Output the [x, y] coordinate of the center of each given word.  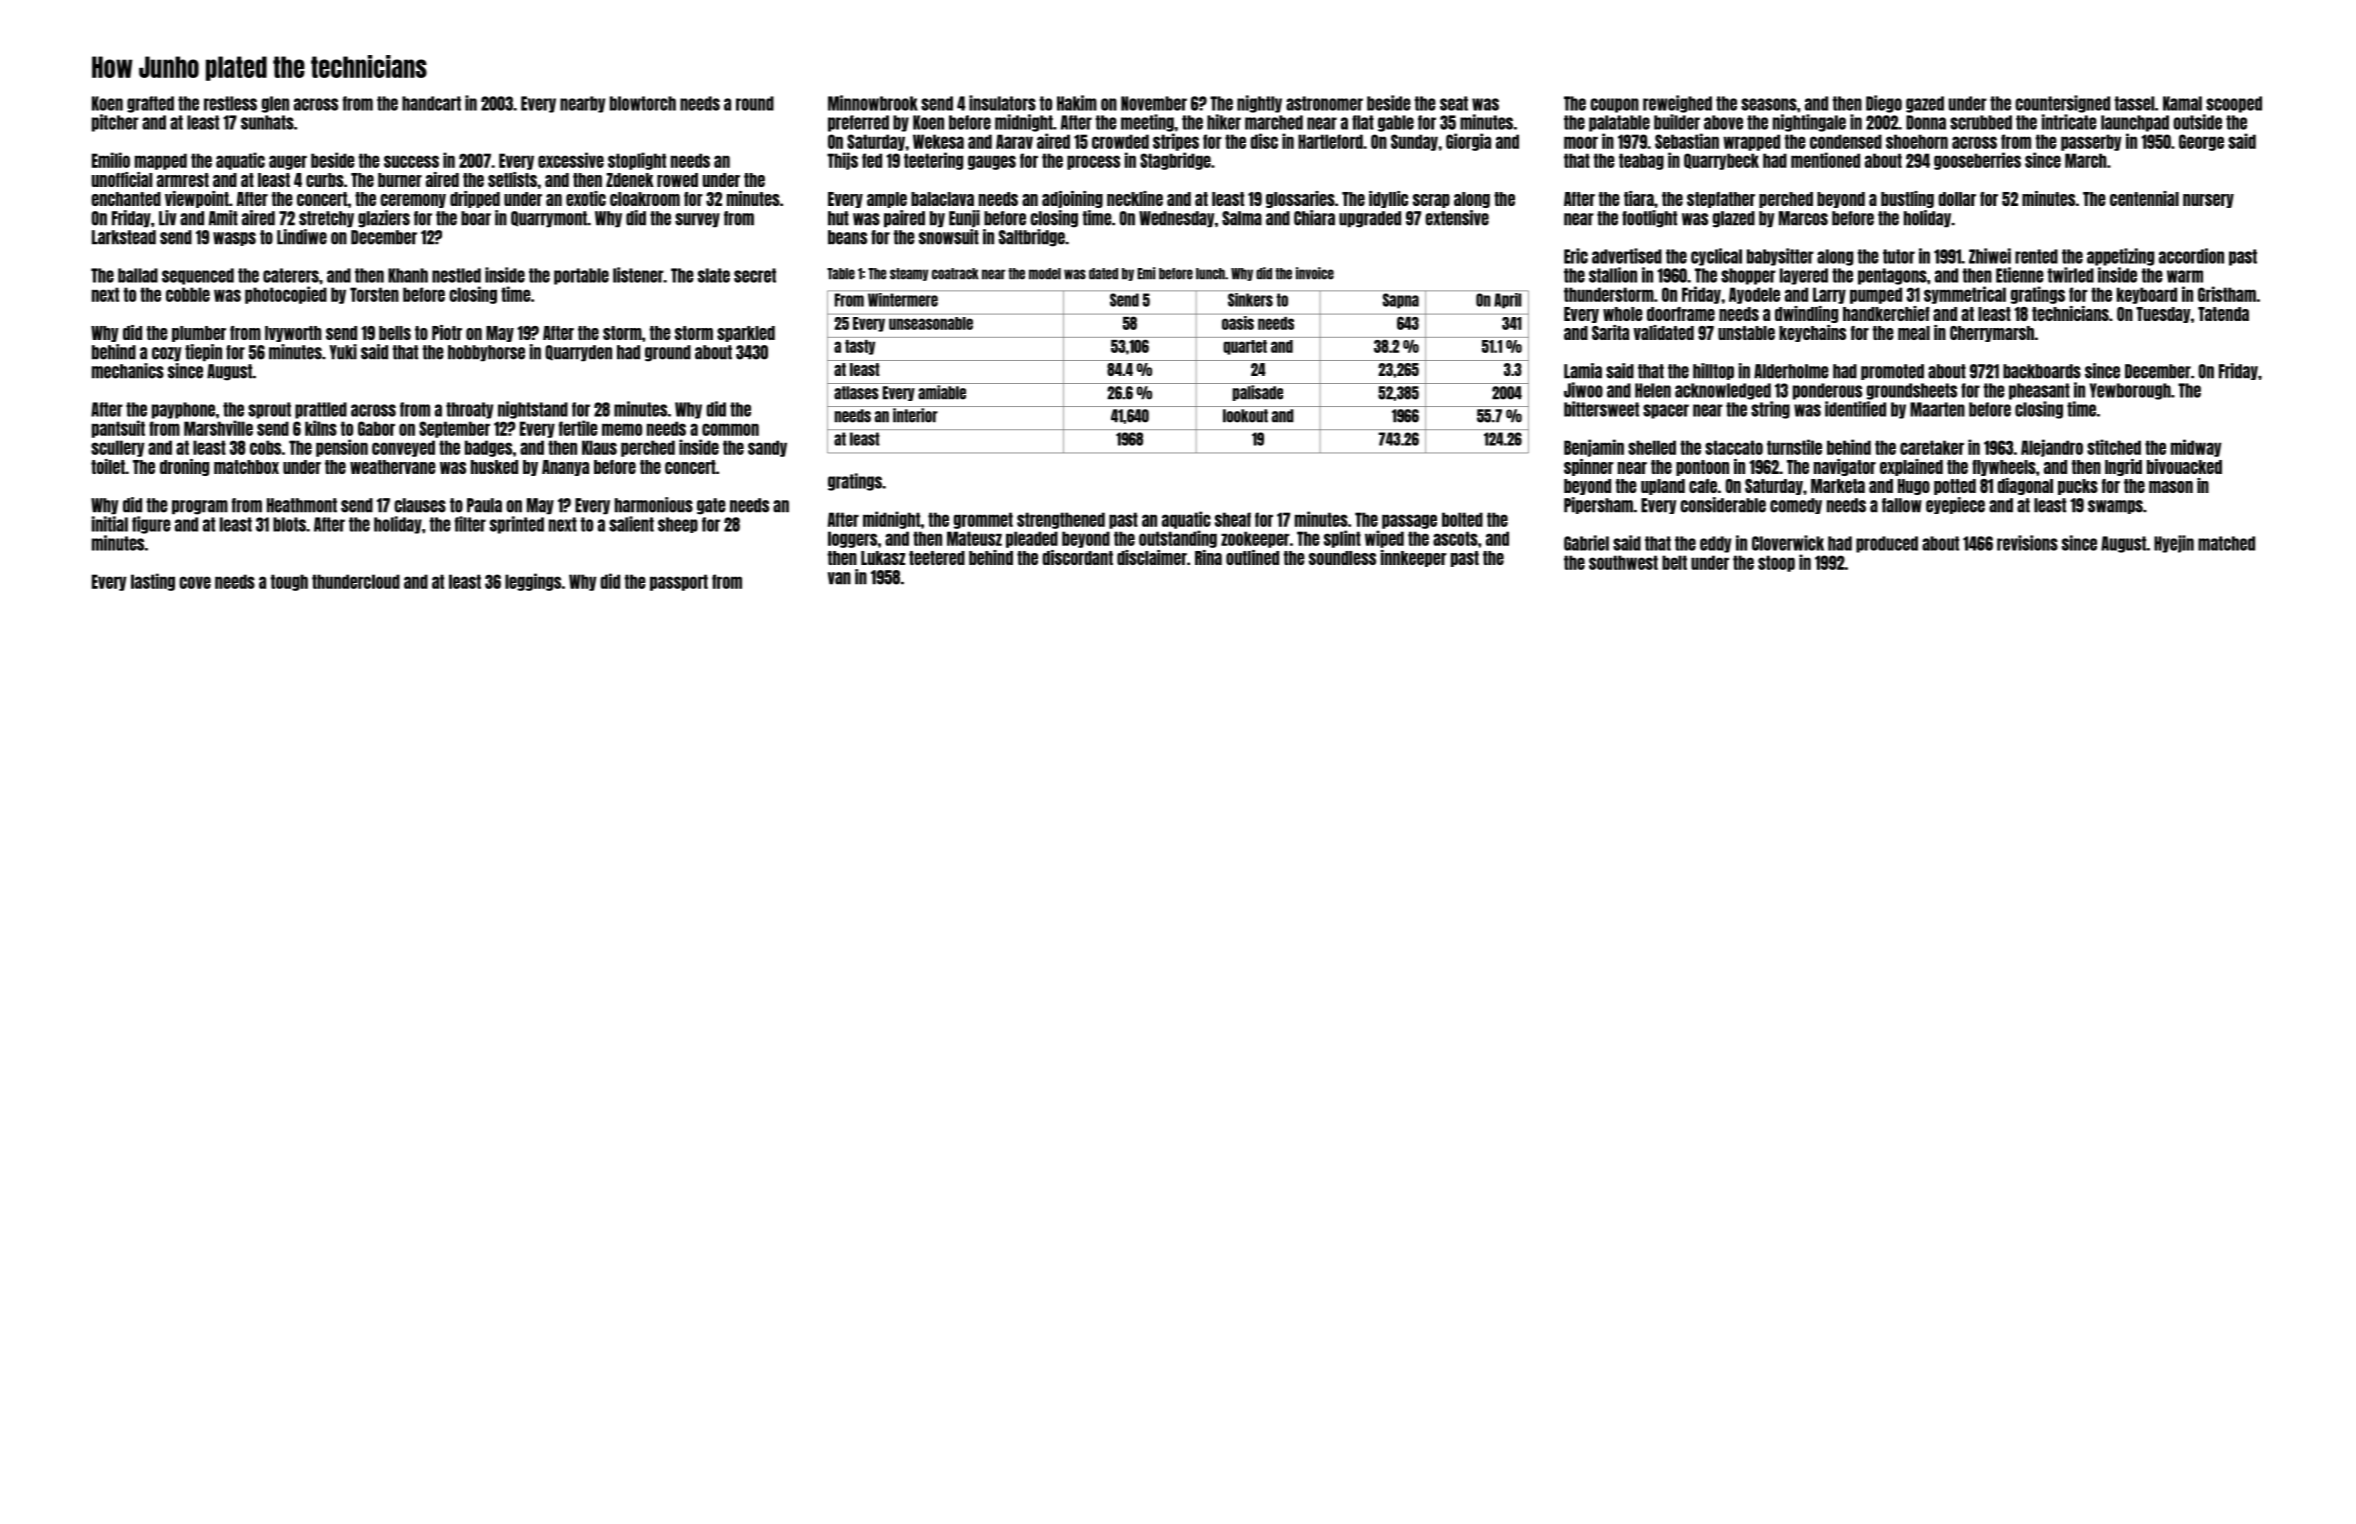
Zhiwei [1990, 256]
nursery [2208, 201]
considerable [1723, 505]
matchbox [246, 467]
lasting [153, 582]
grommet [983, 520]
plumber [199, 334]
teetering [933, 161]
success [411, 161]
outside [2197, 122]
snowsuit [949, 237]
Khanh [408, 275]
